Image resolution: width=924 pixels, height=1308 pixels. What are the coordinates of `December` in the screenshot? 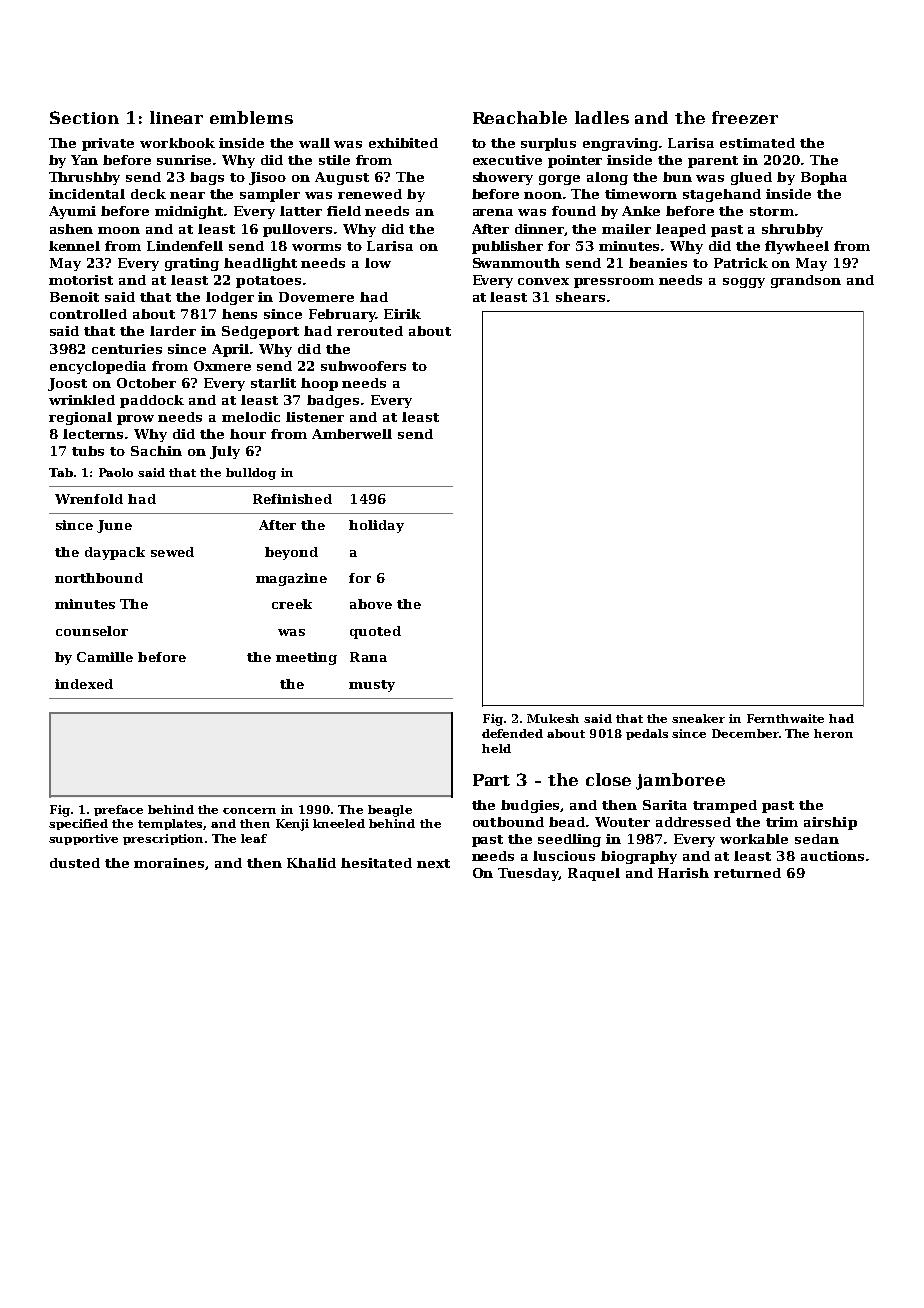 It's located at (745, 733).
